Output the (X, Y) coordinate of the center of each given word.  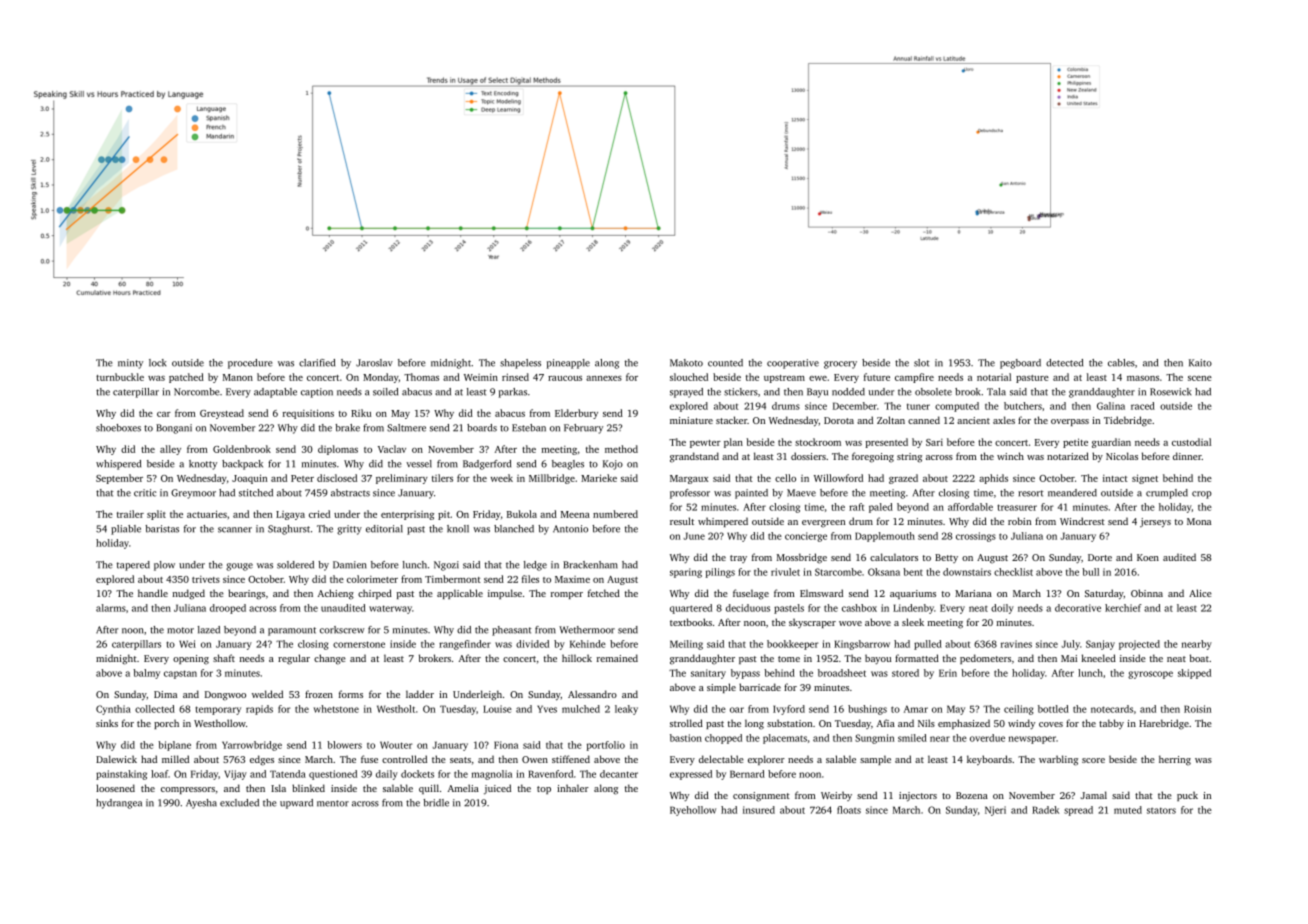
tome (789, 659)
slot (922, 363)
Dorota (839, 420)
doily (1002, 609)
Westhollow (220, 723)
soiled (385, 392)
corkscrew (342, 630)
